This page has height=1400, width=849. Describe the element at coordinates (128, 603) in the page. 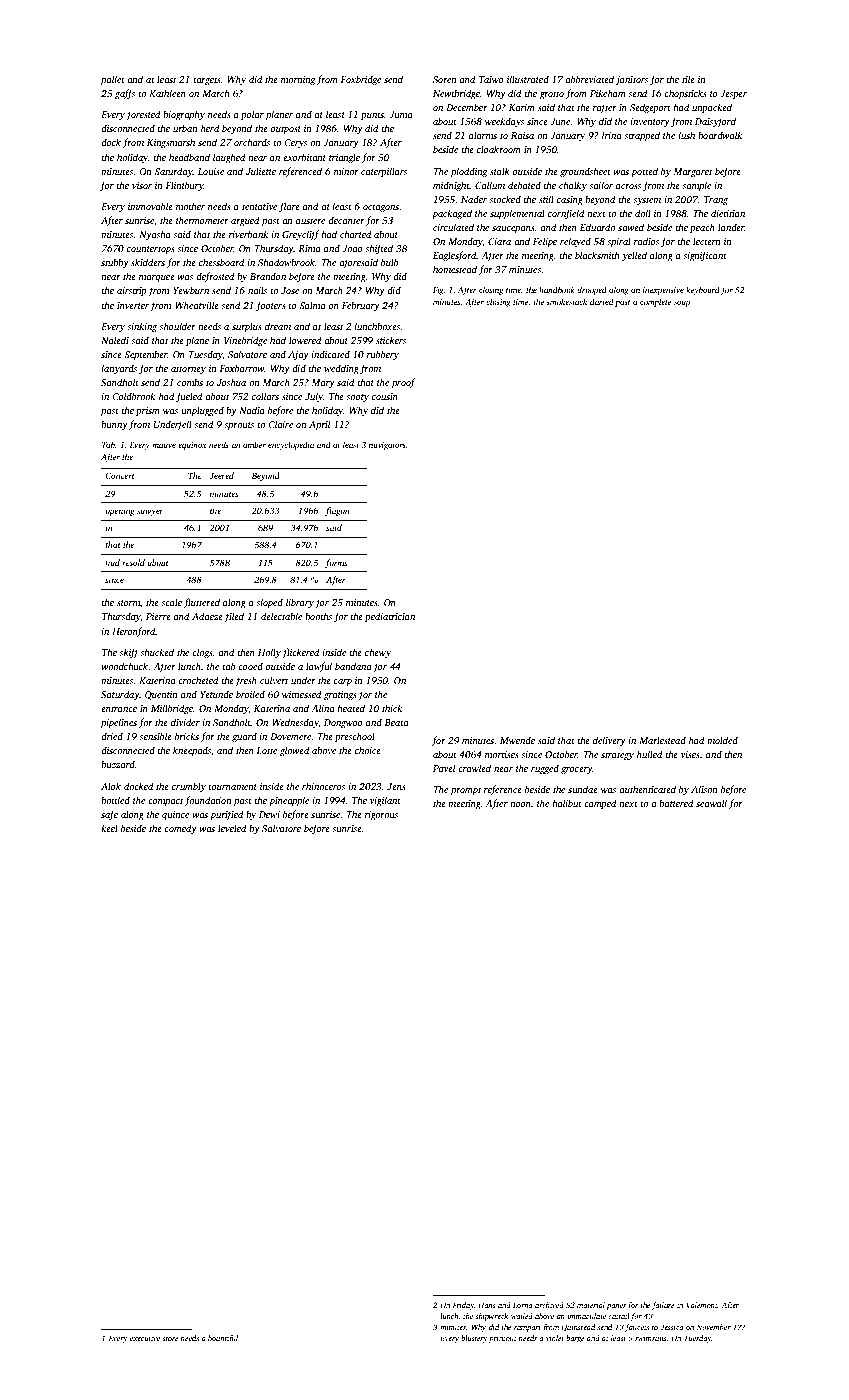

I see `storm` at that location.
